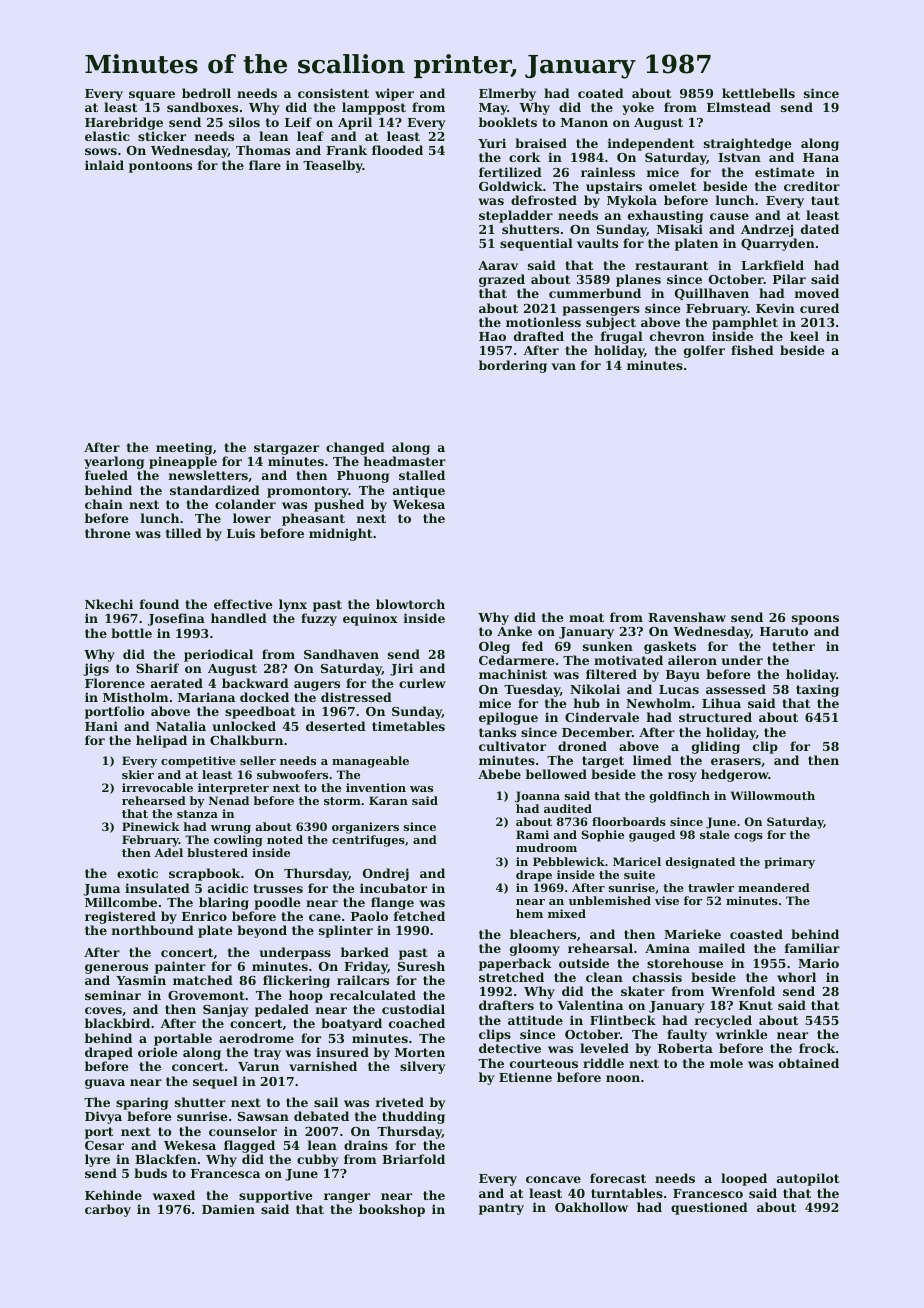 The height and width of the screenshot is (1308, 924). I want to click on kettlebells, so click(758, 93).
